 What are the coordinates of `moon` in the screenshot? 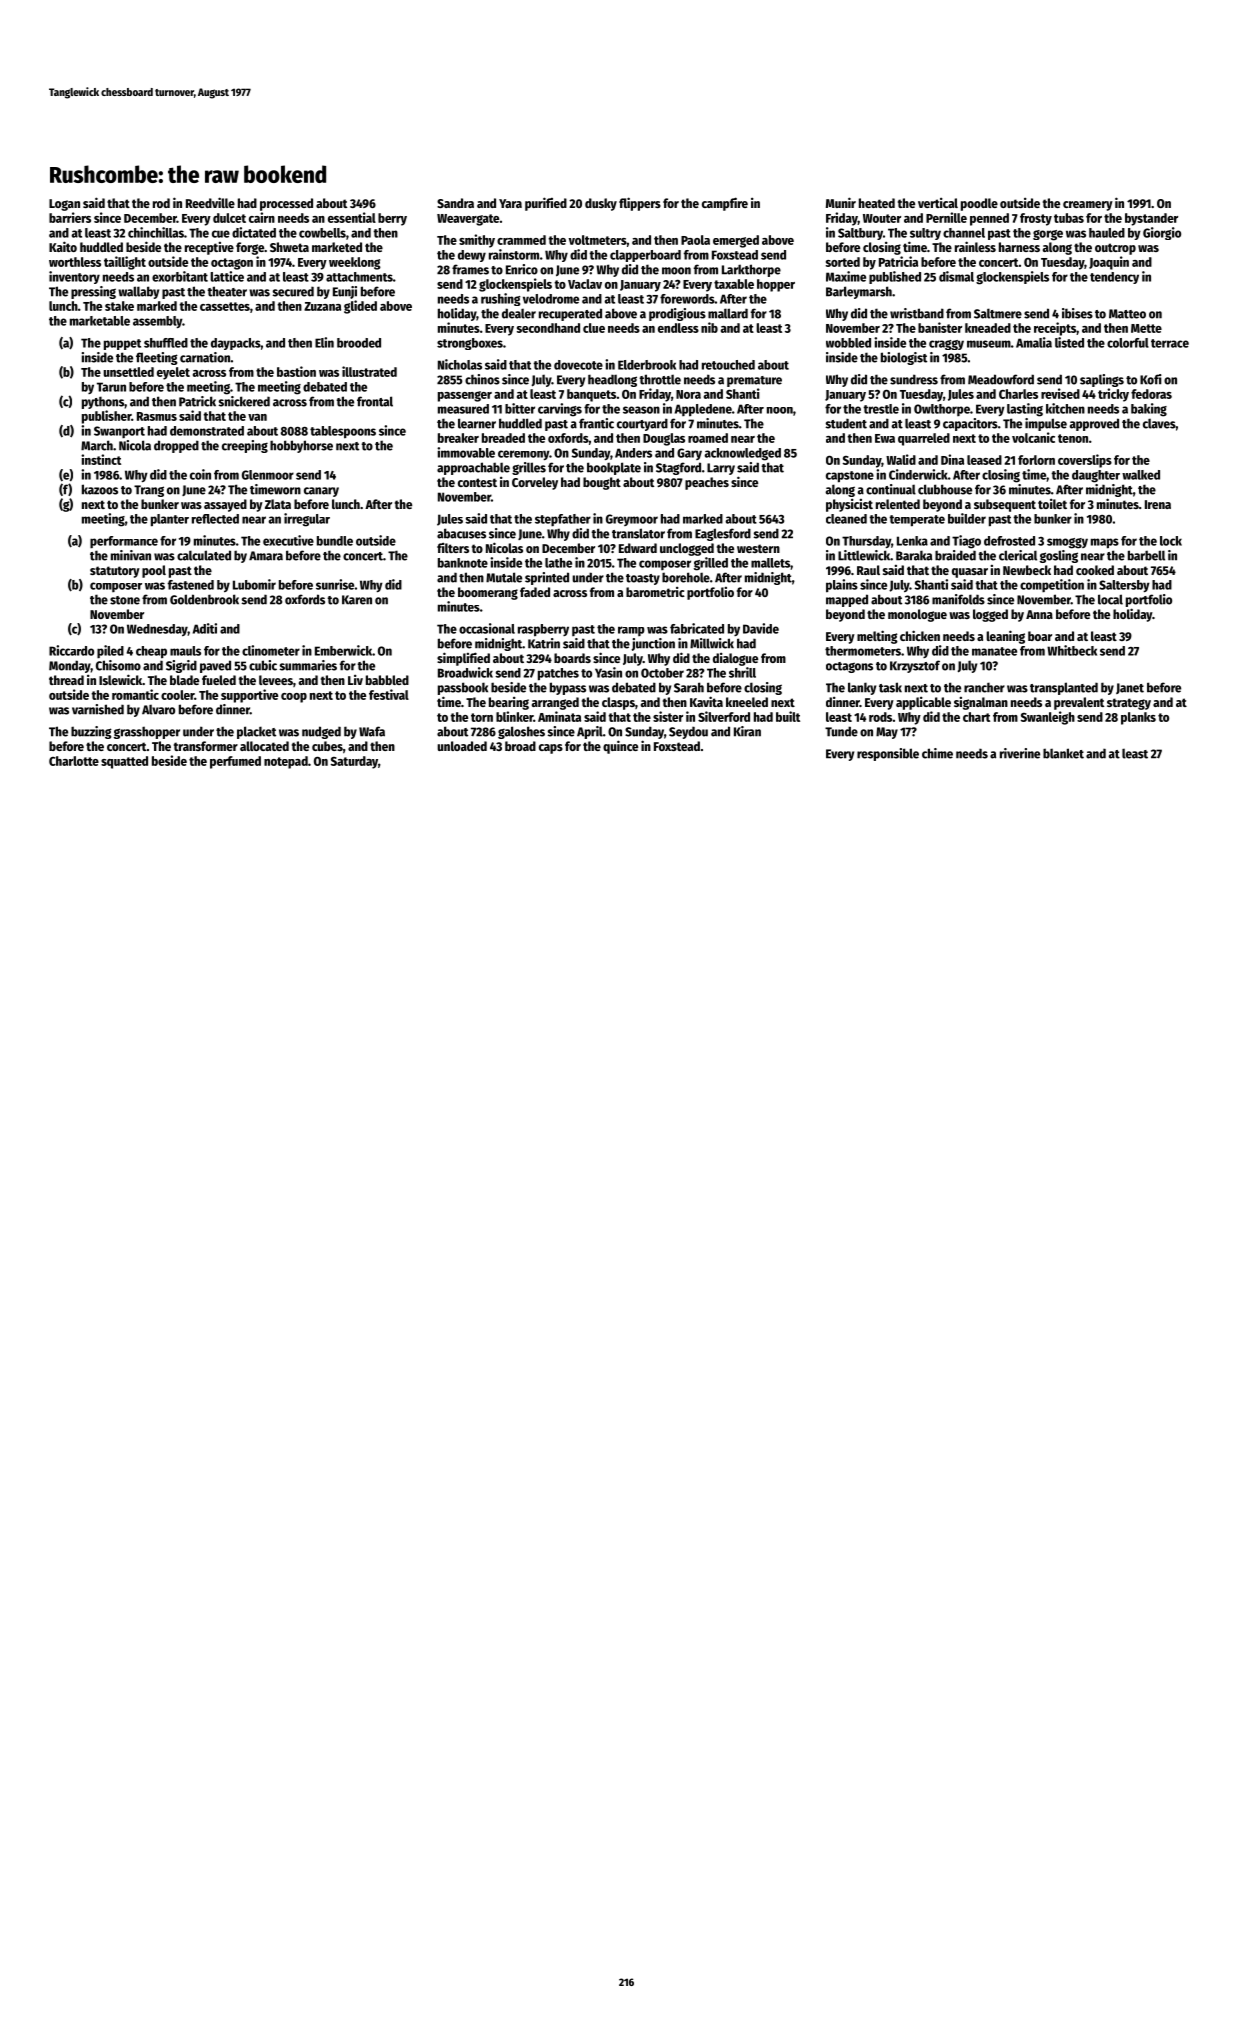 It's located at (676, 271).
